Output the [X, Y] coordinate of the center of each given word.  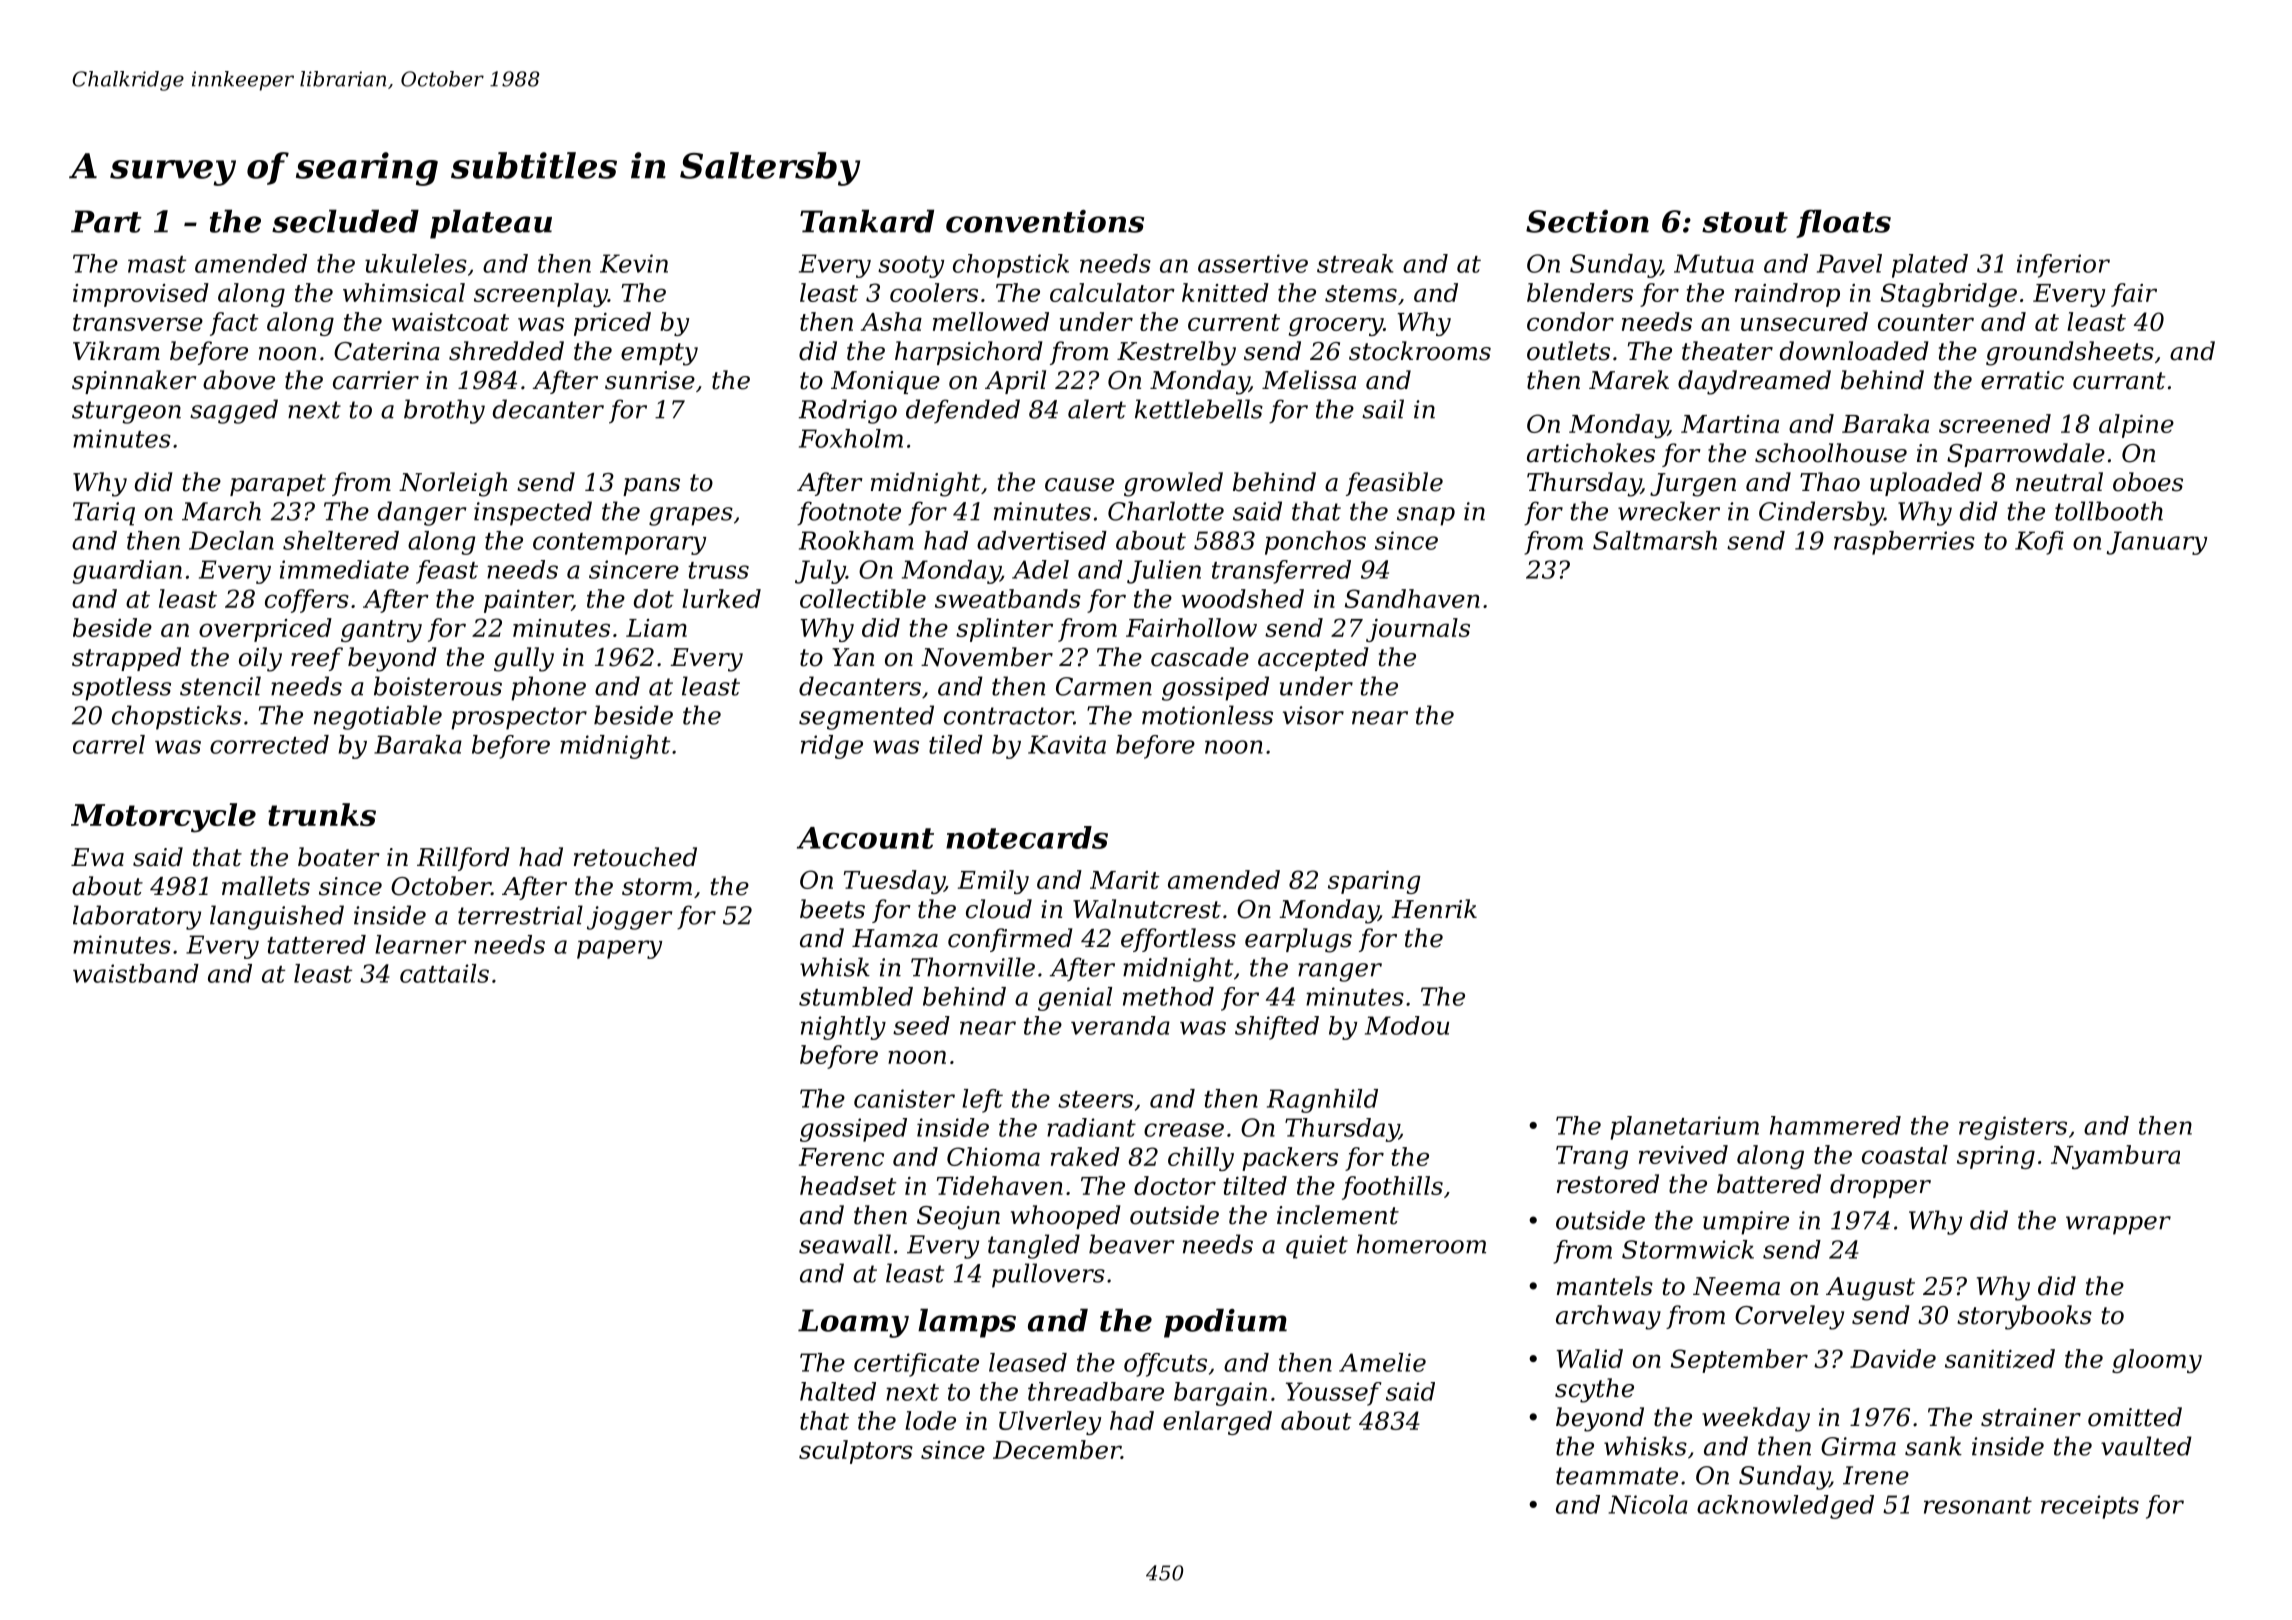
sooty [911, 267]
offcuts [1165, 1365]
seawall [845, 1244]
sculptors [856, 1452]
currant [2119, 381]
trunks [322, 814]
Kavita [1067, 744]
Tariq [104, 514]
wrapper [2118, 1225]
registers [2013, 1128]
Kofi [2039, 543]
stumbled [856, 996]
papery [619, 949]
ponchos [1315, 543]
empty [659, 354]
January [2157, 543]
